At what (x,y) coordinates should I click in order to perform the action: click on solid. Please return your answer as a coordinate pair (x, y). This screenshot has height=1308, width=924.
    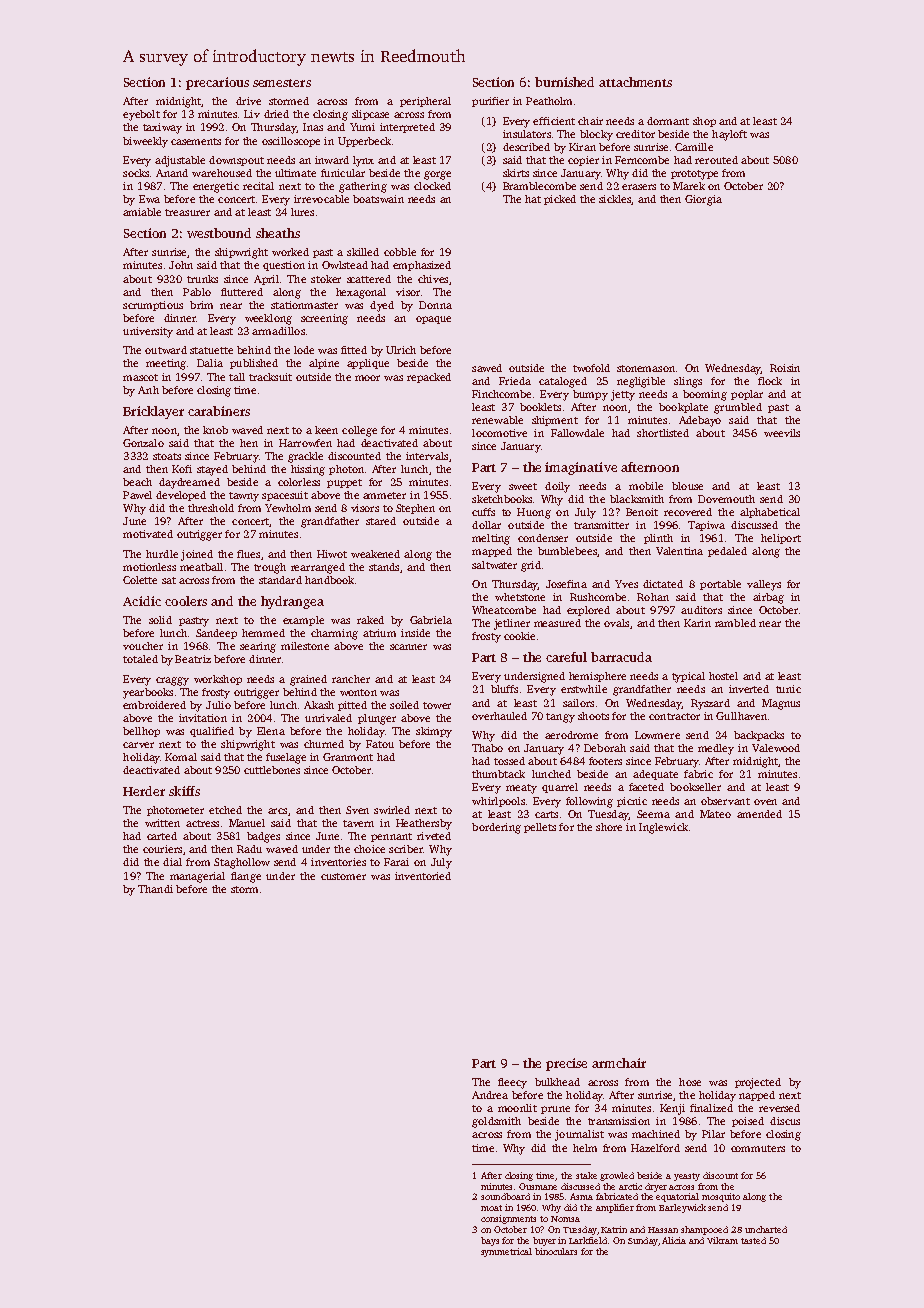
    Looking at the image, I should click on (160, 620).
